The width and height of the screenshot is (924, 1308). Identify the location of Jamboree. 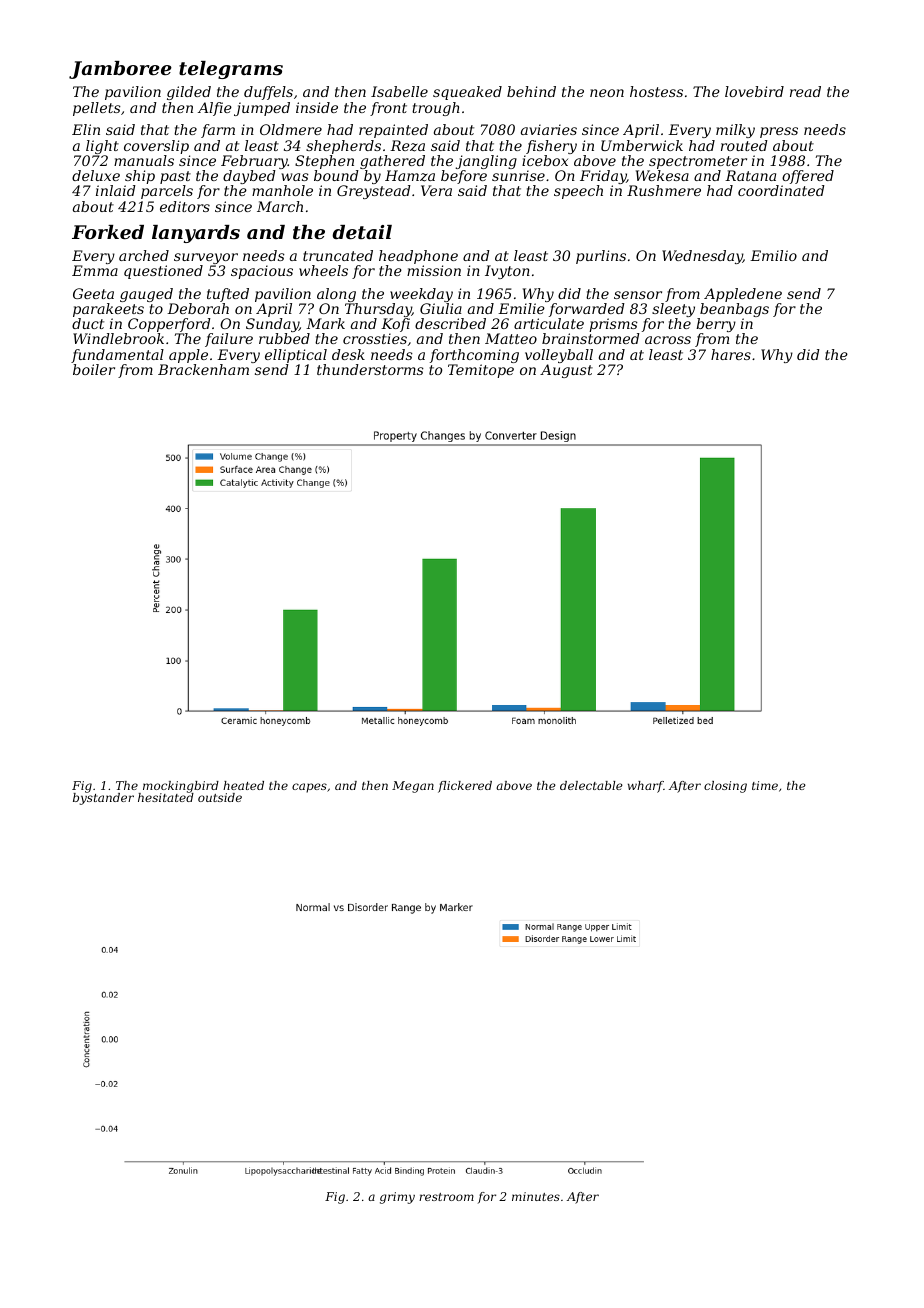
(120, 70).
